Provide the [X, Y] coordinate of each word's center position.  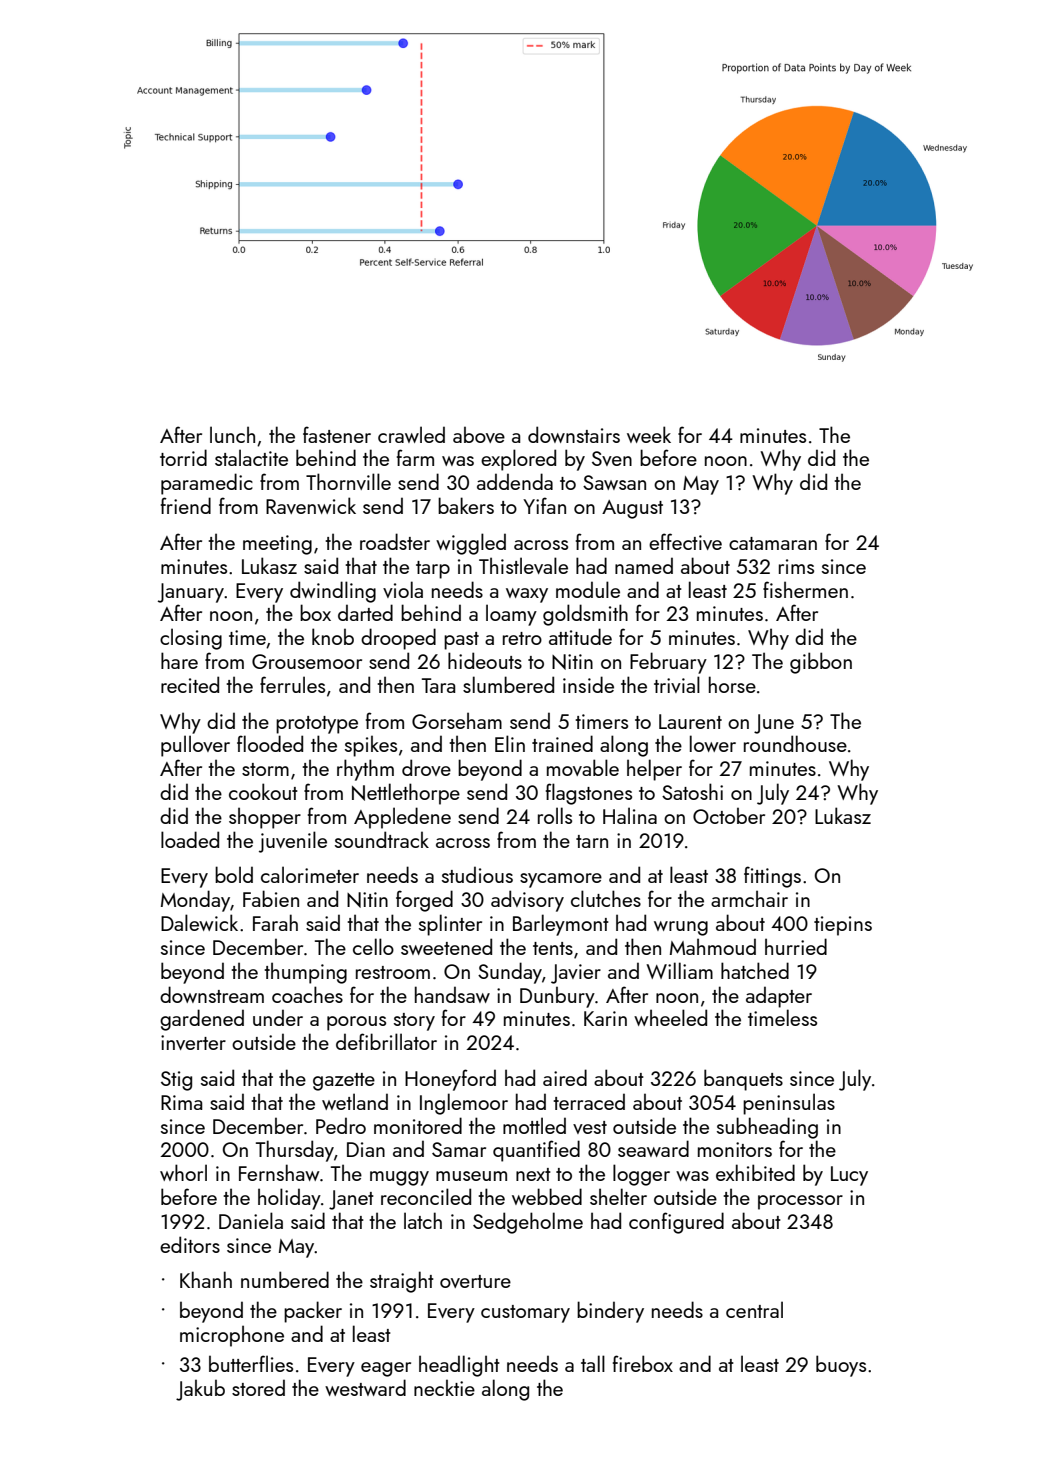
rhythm [365, 770]
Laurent [690, 721]
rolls [555, 815]
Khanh [206, 1279]
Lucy [849, 1176]
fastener [337, 434]
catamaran [773, 543]
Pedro [341, 1125]
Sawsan [614, 482]
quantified [536, 1151]
